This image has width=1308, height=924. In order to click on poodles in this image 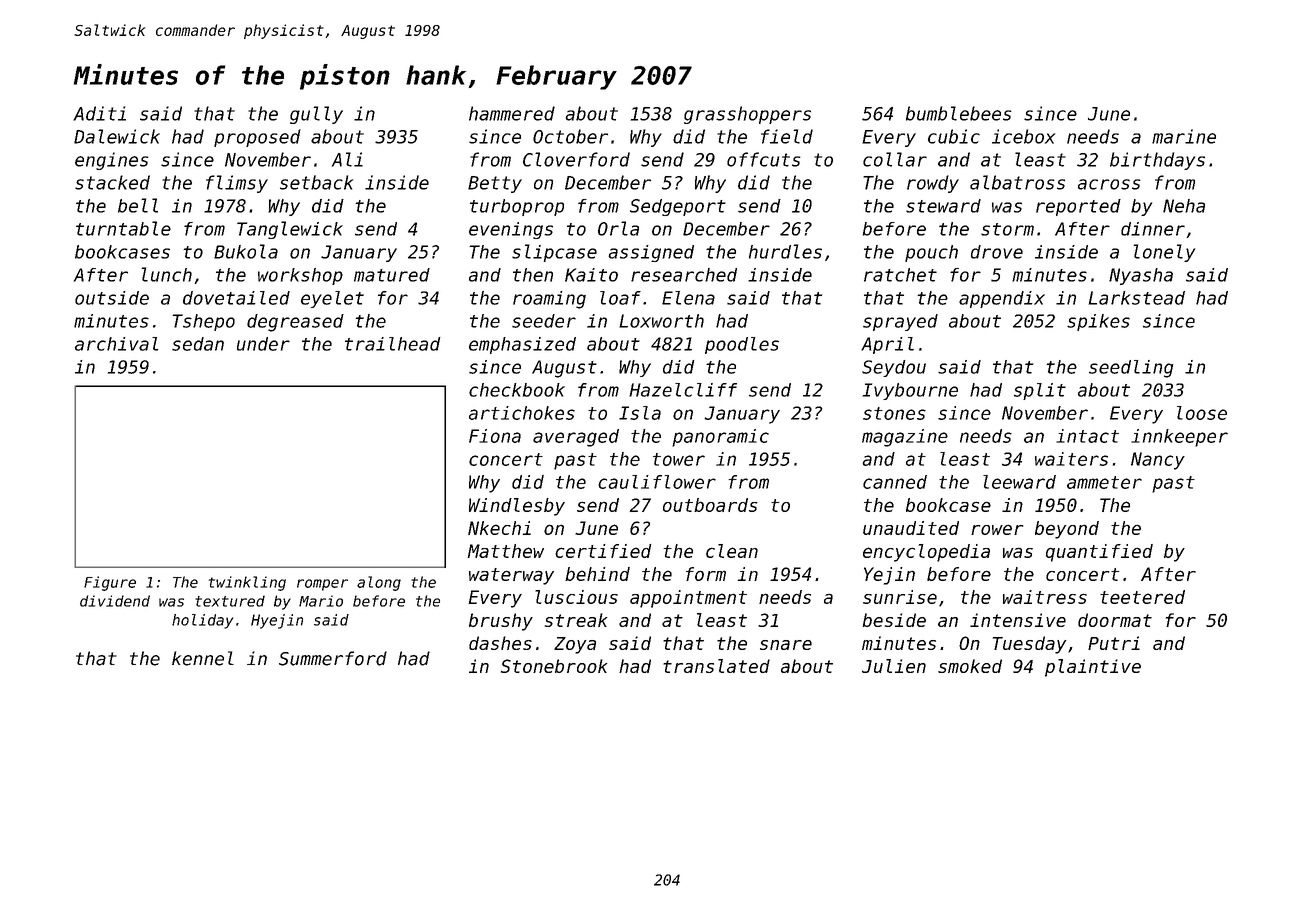, I will do `click(742, 345)`.
